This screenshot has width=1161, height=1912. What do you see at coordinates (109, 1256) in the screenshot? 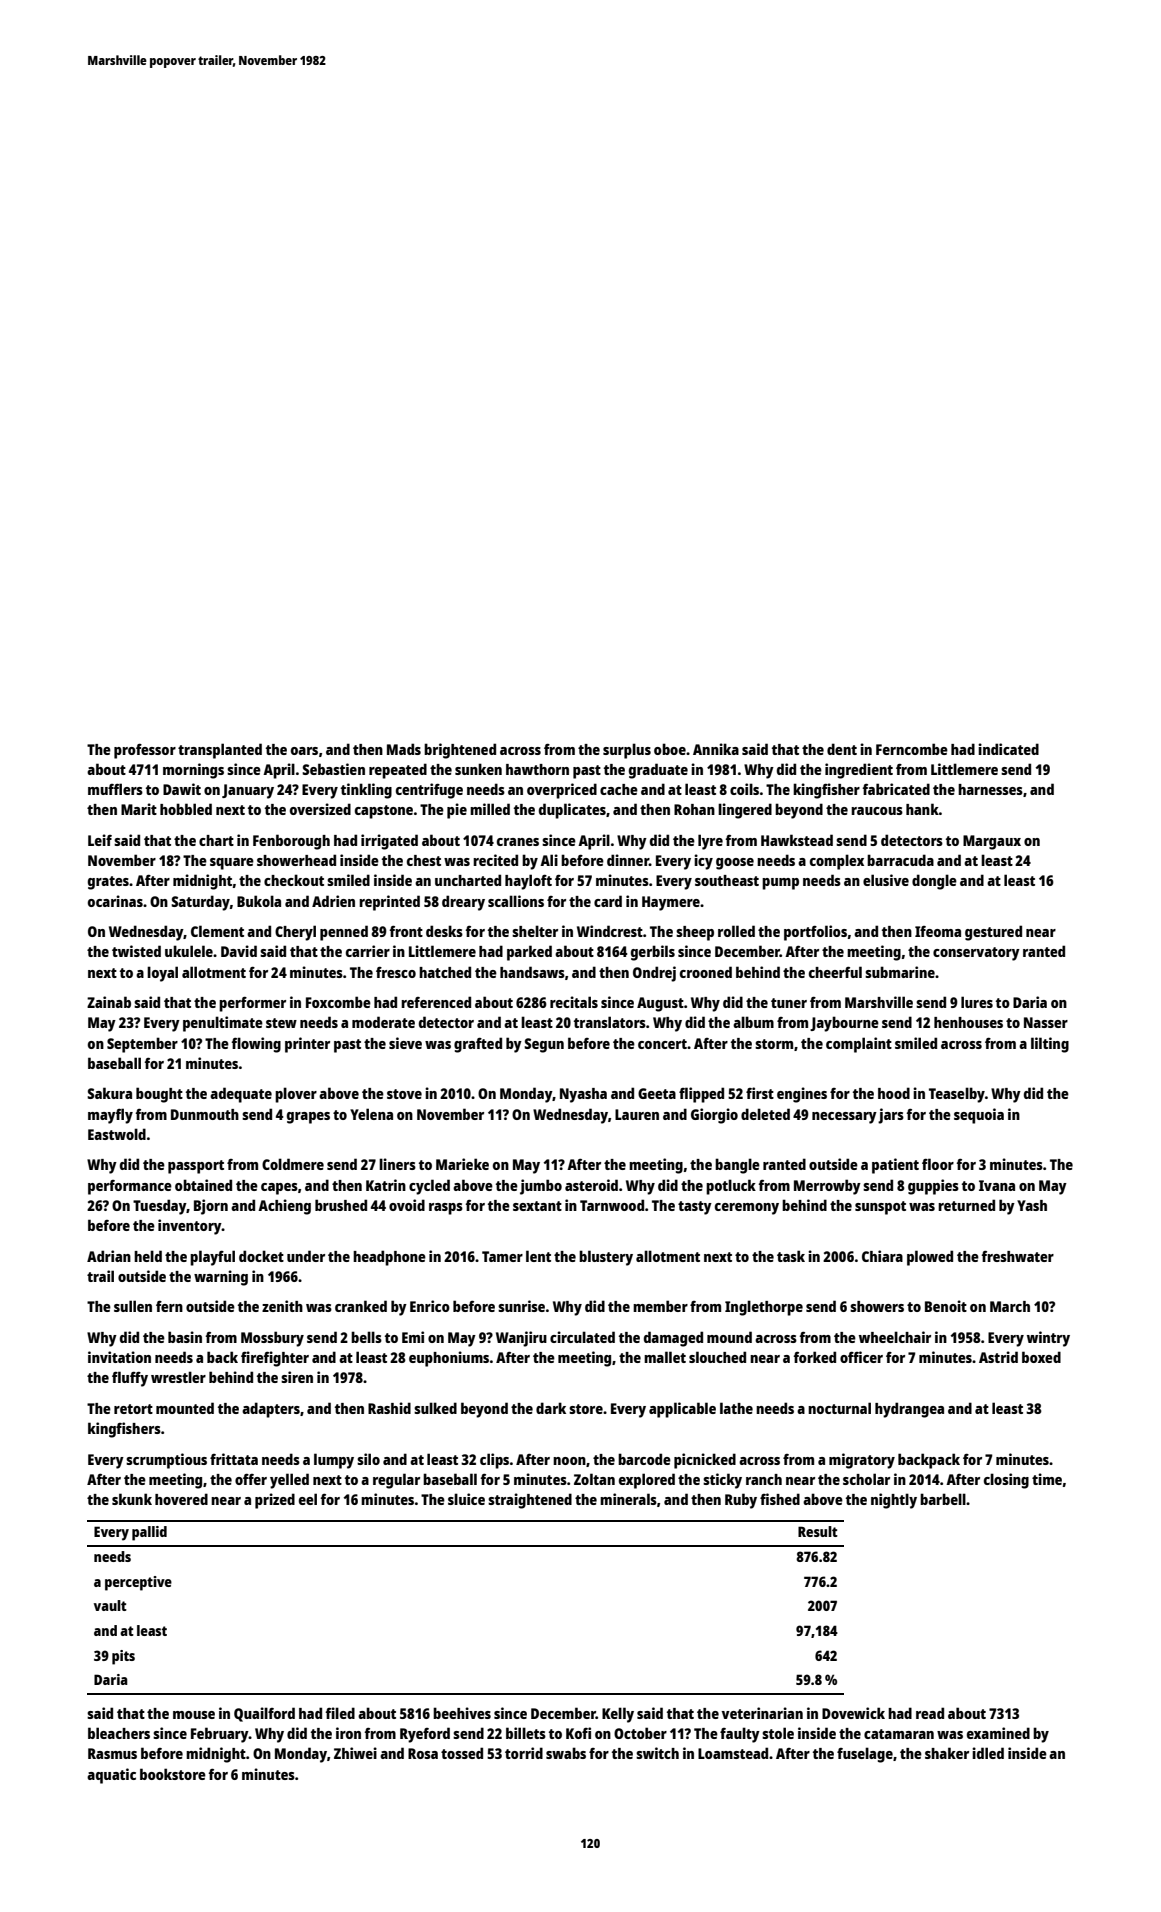
I see `Adrian` at bounding box center [109, 1256].
